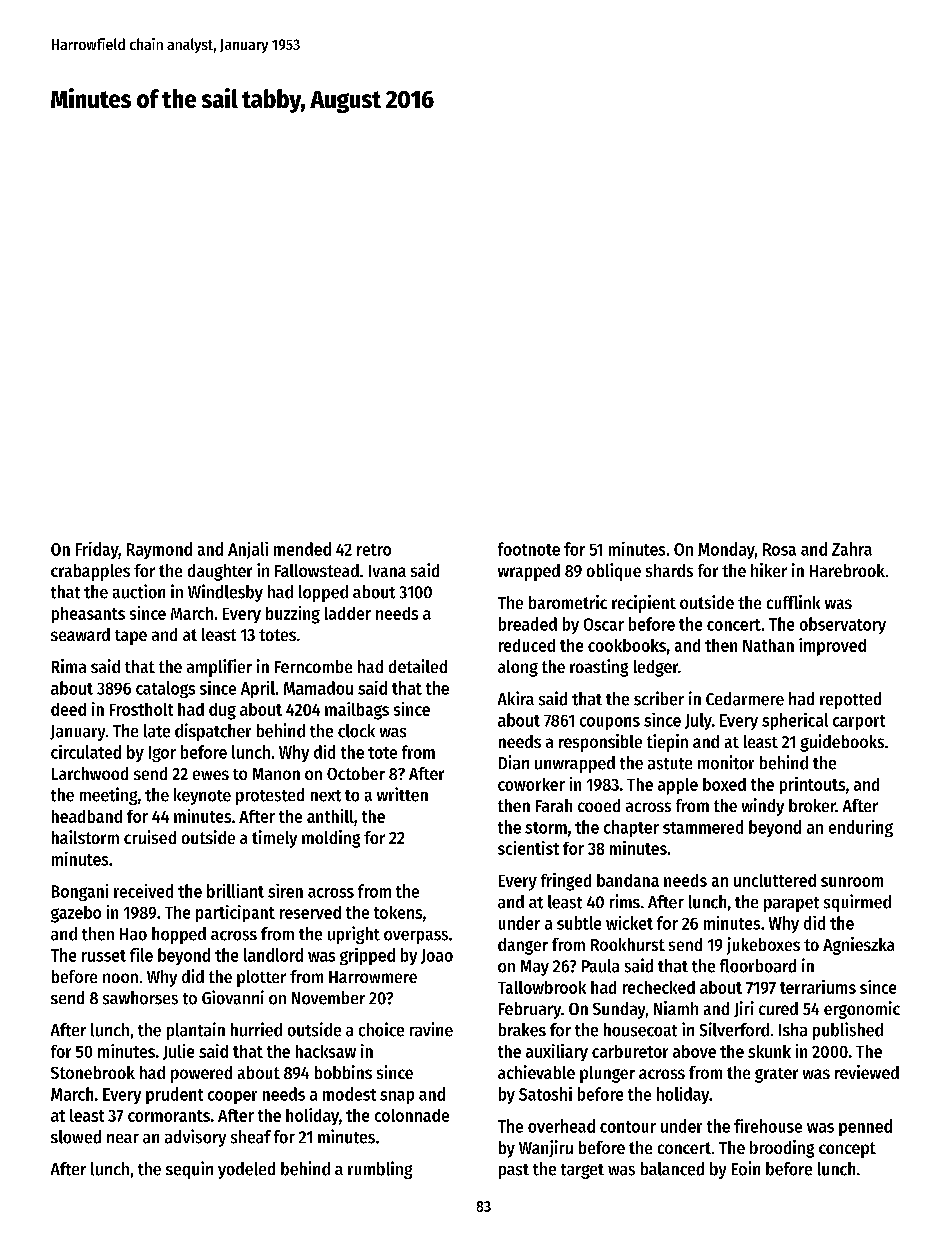 This document has width=952, height=1233. Describe the element at coordinates (628, 944) in the document. I see `Rookhurst` at that location.
